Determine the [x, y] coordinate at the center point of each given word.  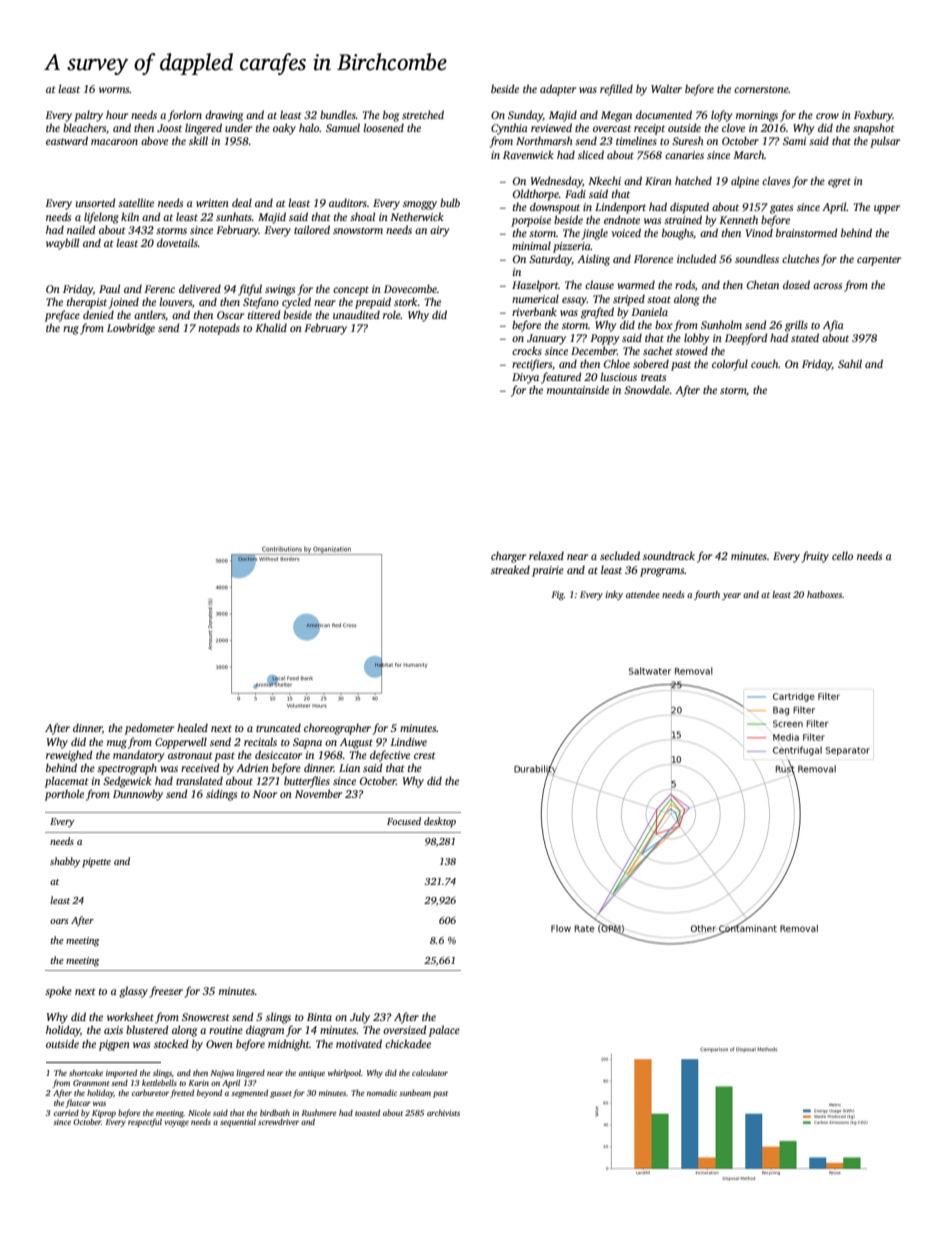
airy [440, 231]
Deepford [746, 339]
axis [113, 1030]
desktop [440, 822]
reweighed [69, 756]
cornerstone [761, 89]
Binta [319, 1017]
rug [71, 330]
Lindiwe [408, 741]
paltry [88, 116]
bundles [338, 114]
